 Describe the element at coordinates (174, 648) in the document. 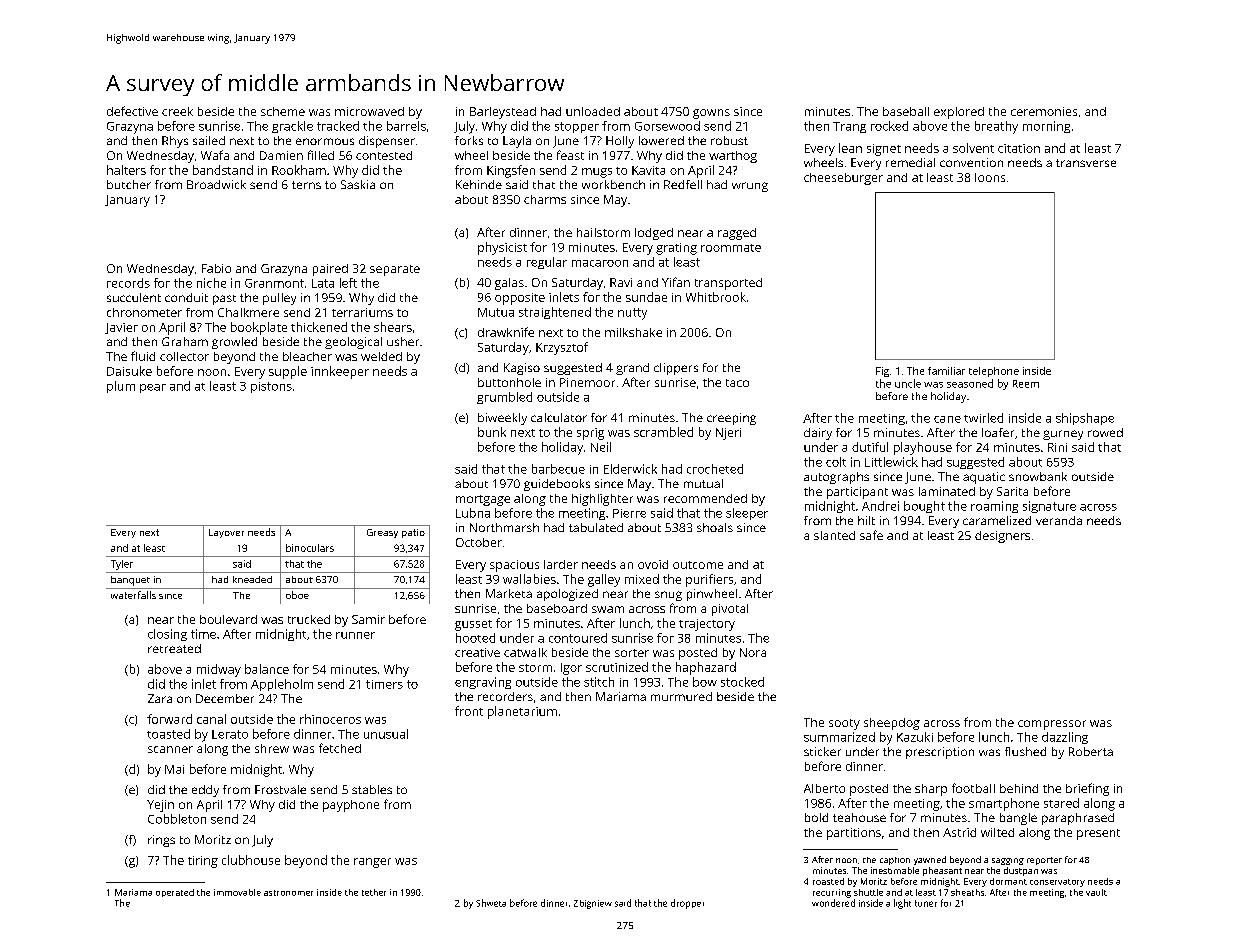

I see `retreated` at that location.
